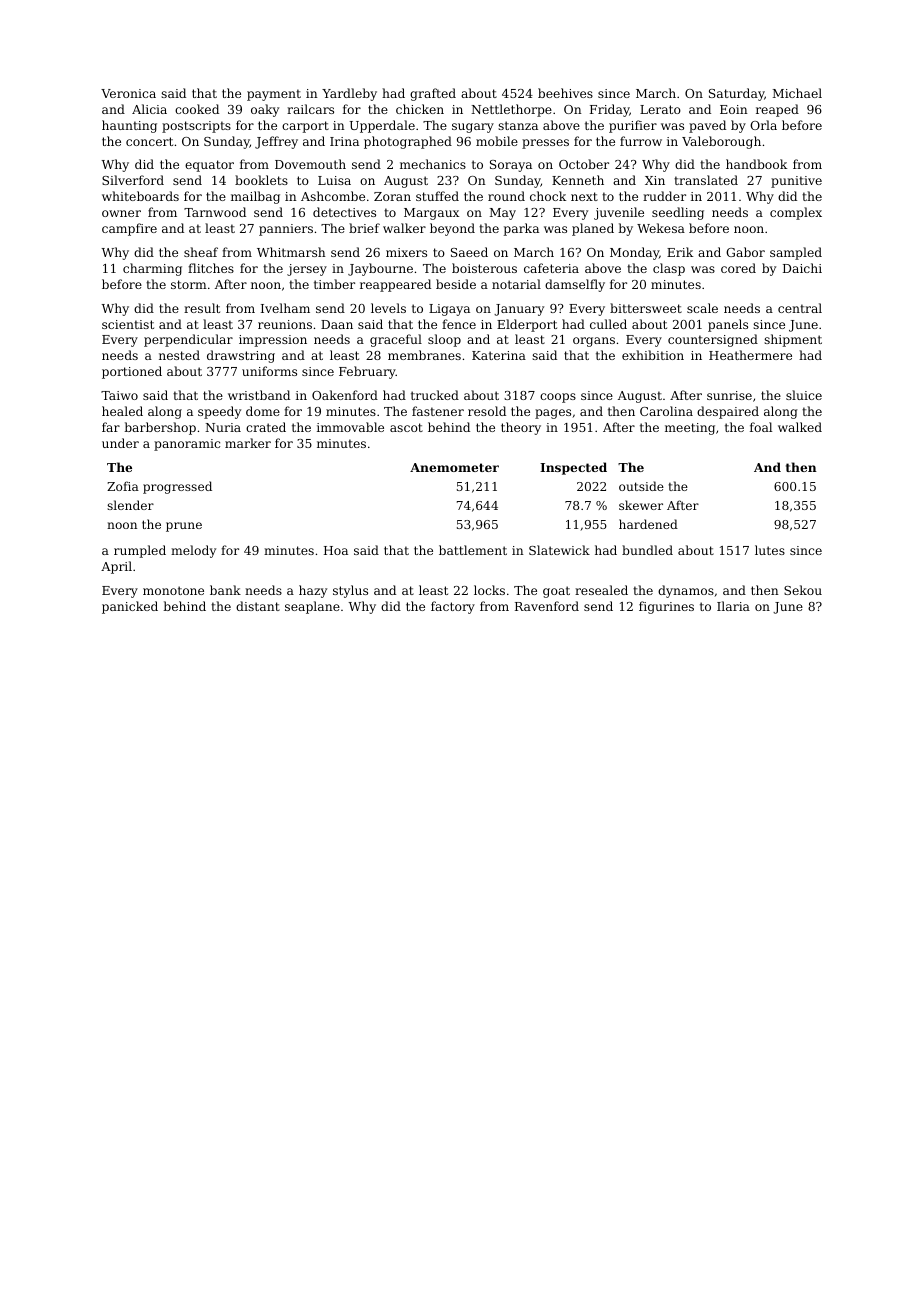 The image size is (924, 1308). What do you see at coordinates (130, 607) in the screenshot?
I see `panicked` at bounding box center [130, 607].
